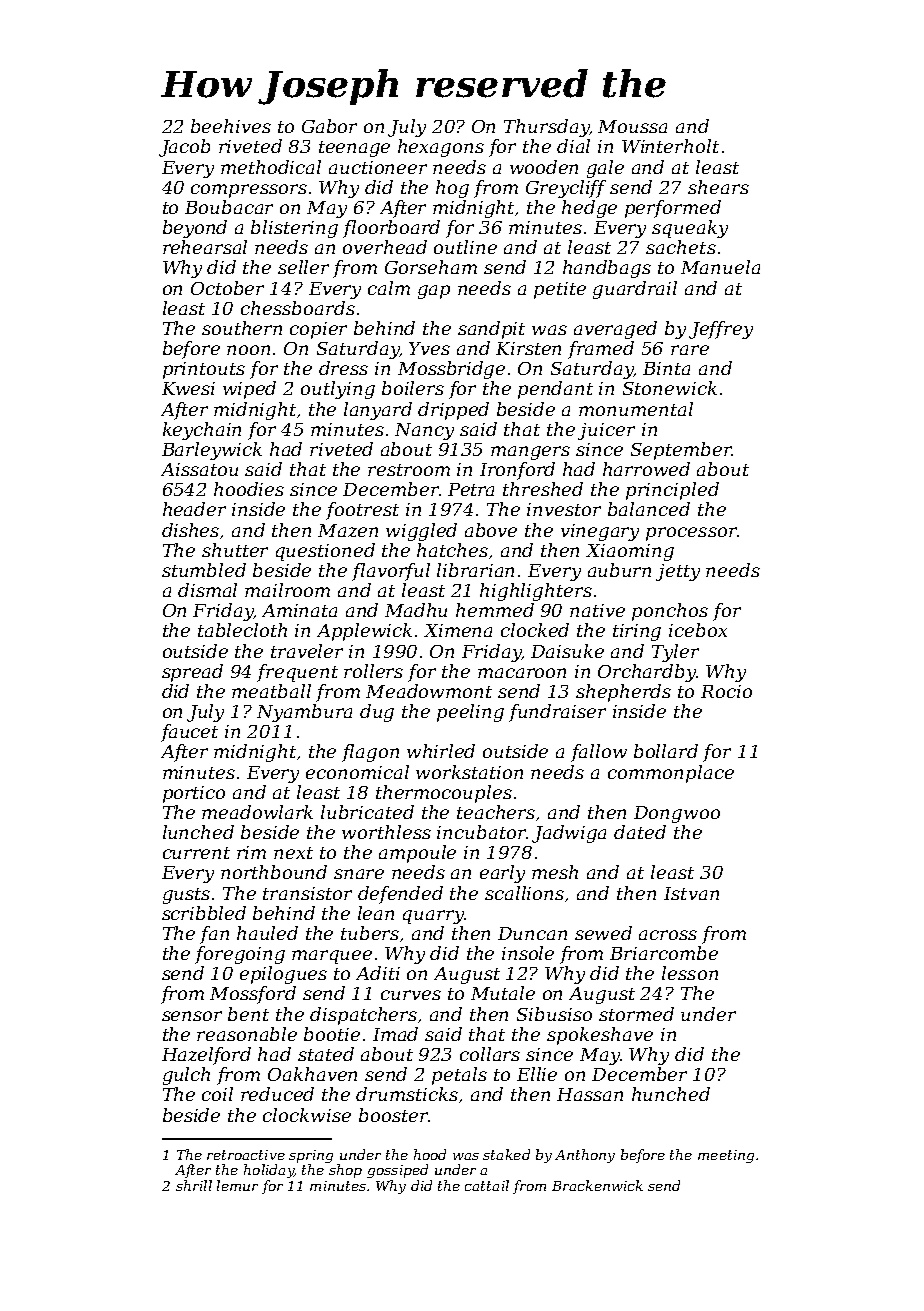 The width and height of the document is (924, 1311). What do you see at coordinates (242, 630) in the document?
I see `tablecloth` at bounding box center [242, 630].
